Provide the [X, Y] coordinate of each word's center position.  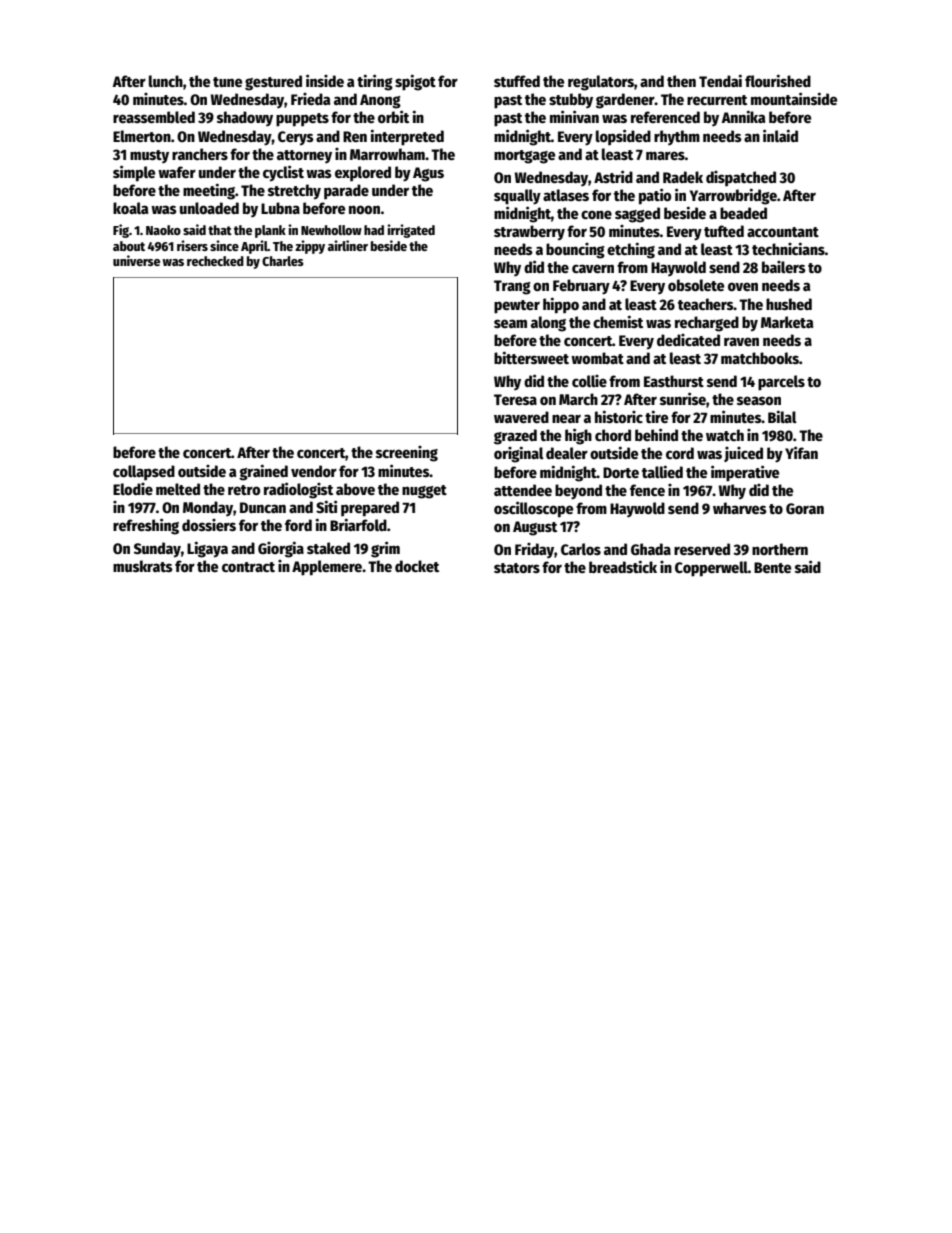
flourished [778, 80]
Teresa [515, 399]
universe [136, 260]
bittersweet [531, 357]
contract [248, 567]
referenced [665, 117]
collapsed [144, 473]
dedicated [688, 340]
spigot [415, 82]
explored [363, 174]
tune [227, 82]
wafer [177, 172]
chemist [618, 321]
